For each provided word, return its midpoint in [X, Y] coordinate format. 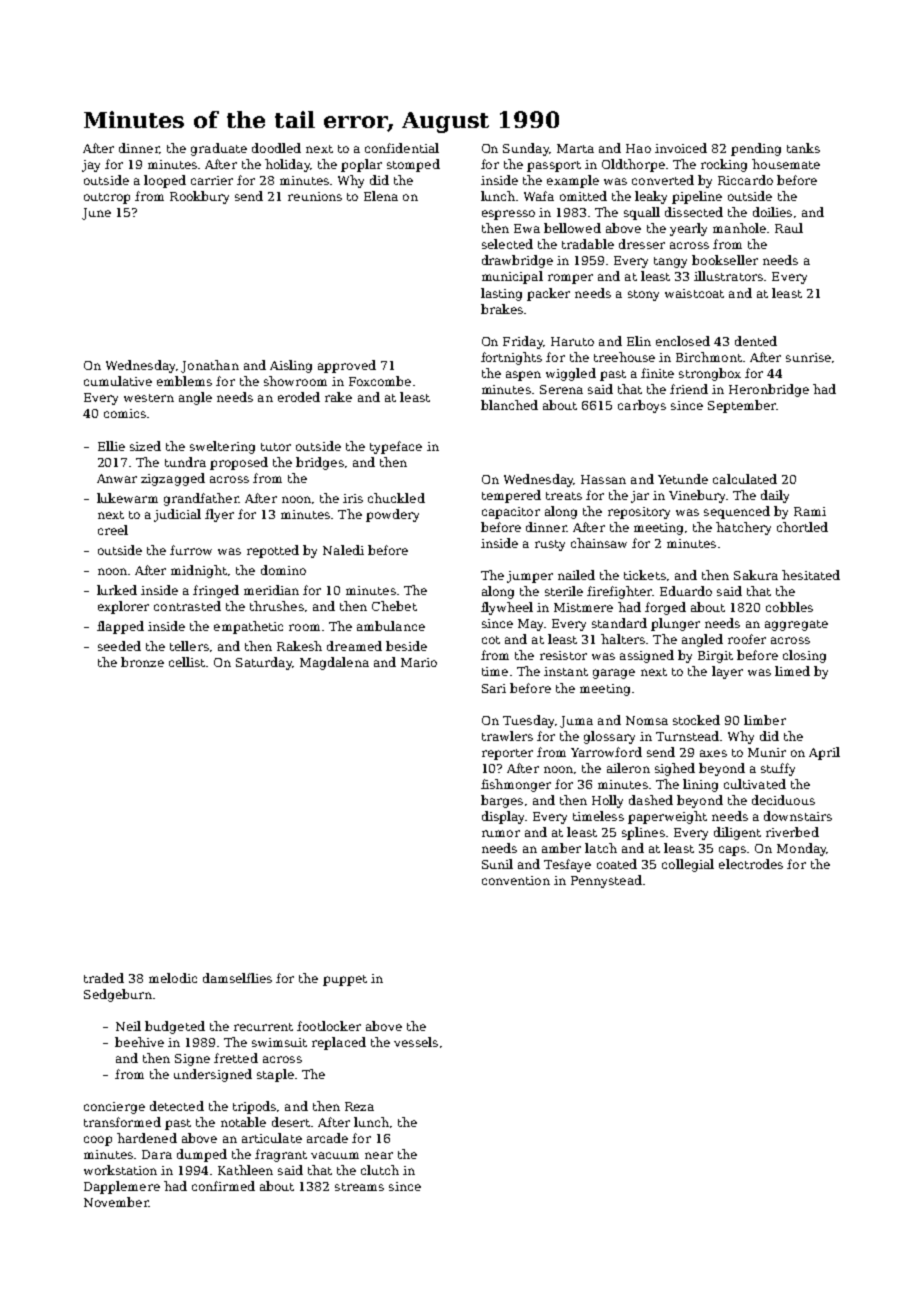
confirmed [223, 1186]
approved [347, 366]
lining [700, 785]
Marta [575, 148]
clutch [380, 1170]
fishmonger [516, 785]
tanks [803, 148]
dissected [694, 212]
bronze [142, 662]
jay [91, 166]
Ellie [111, 446]
